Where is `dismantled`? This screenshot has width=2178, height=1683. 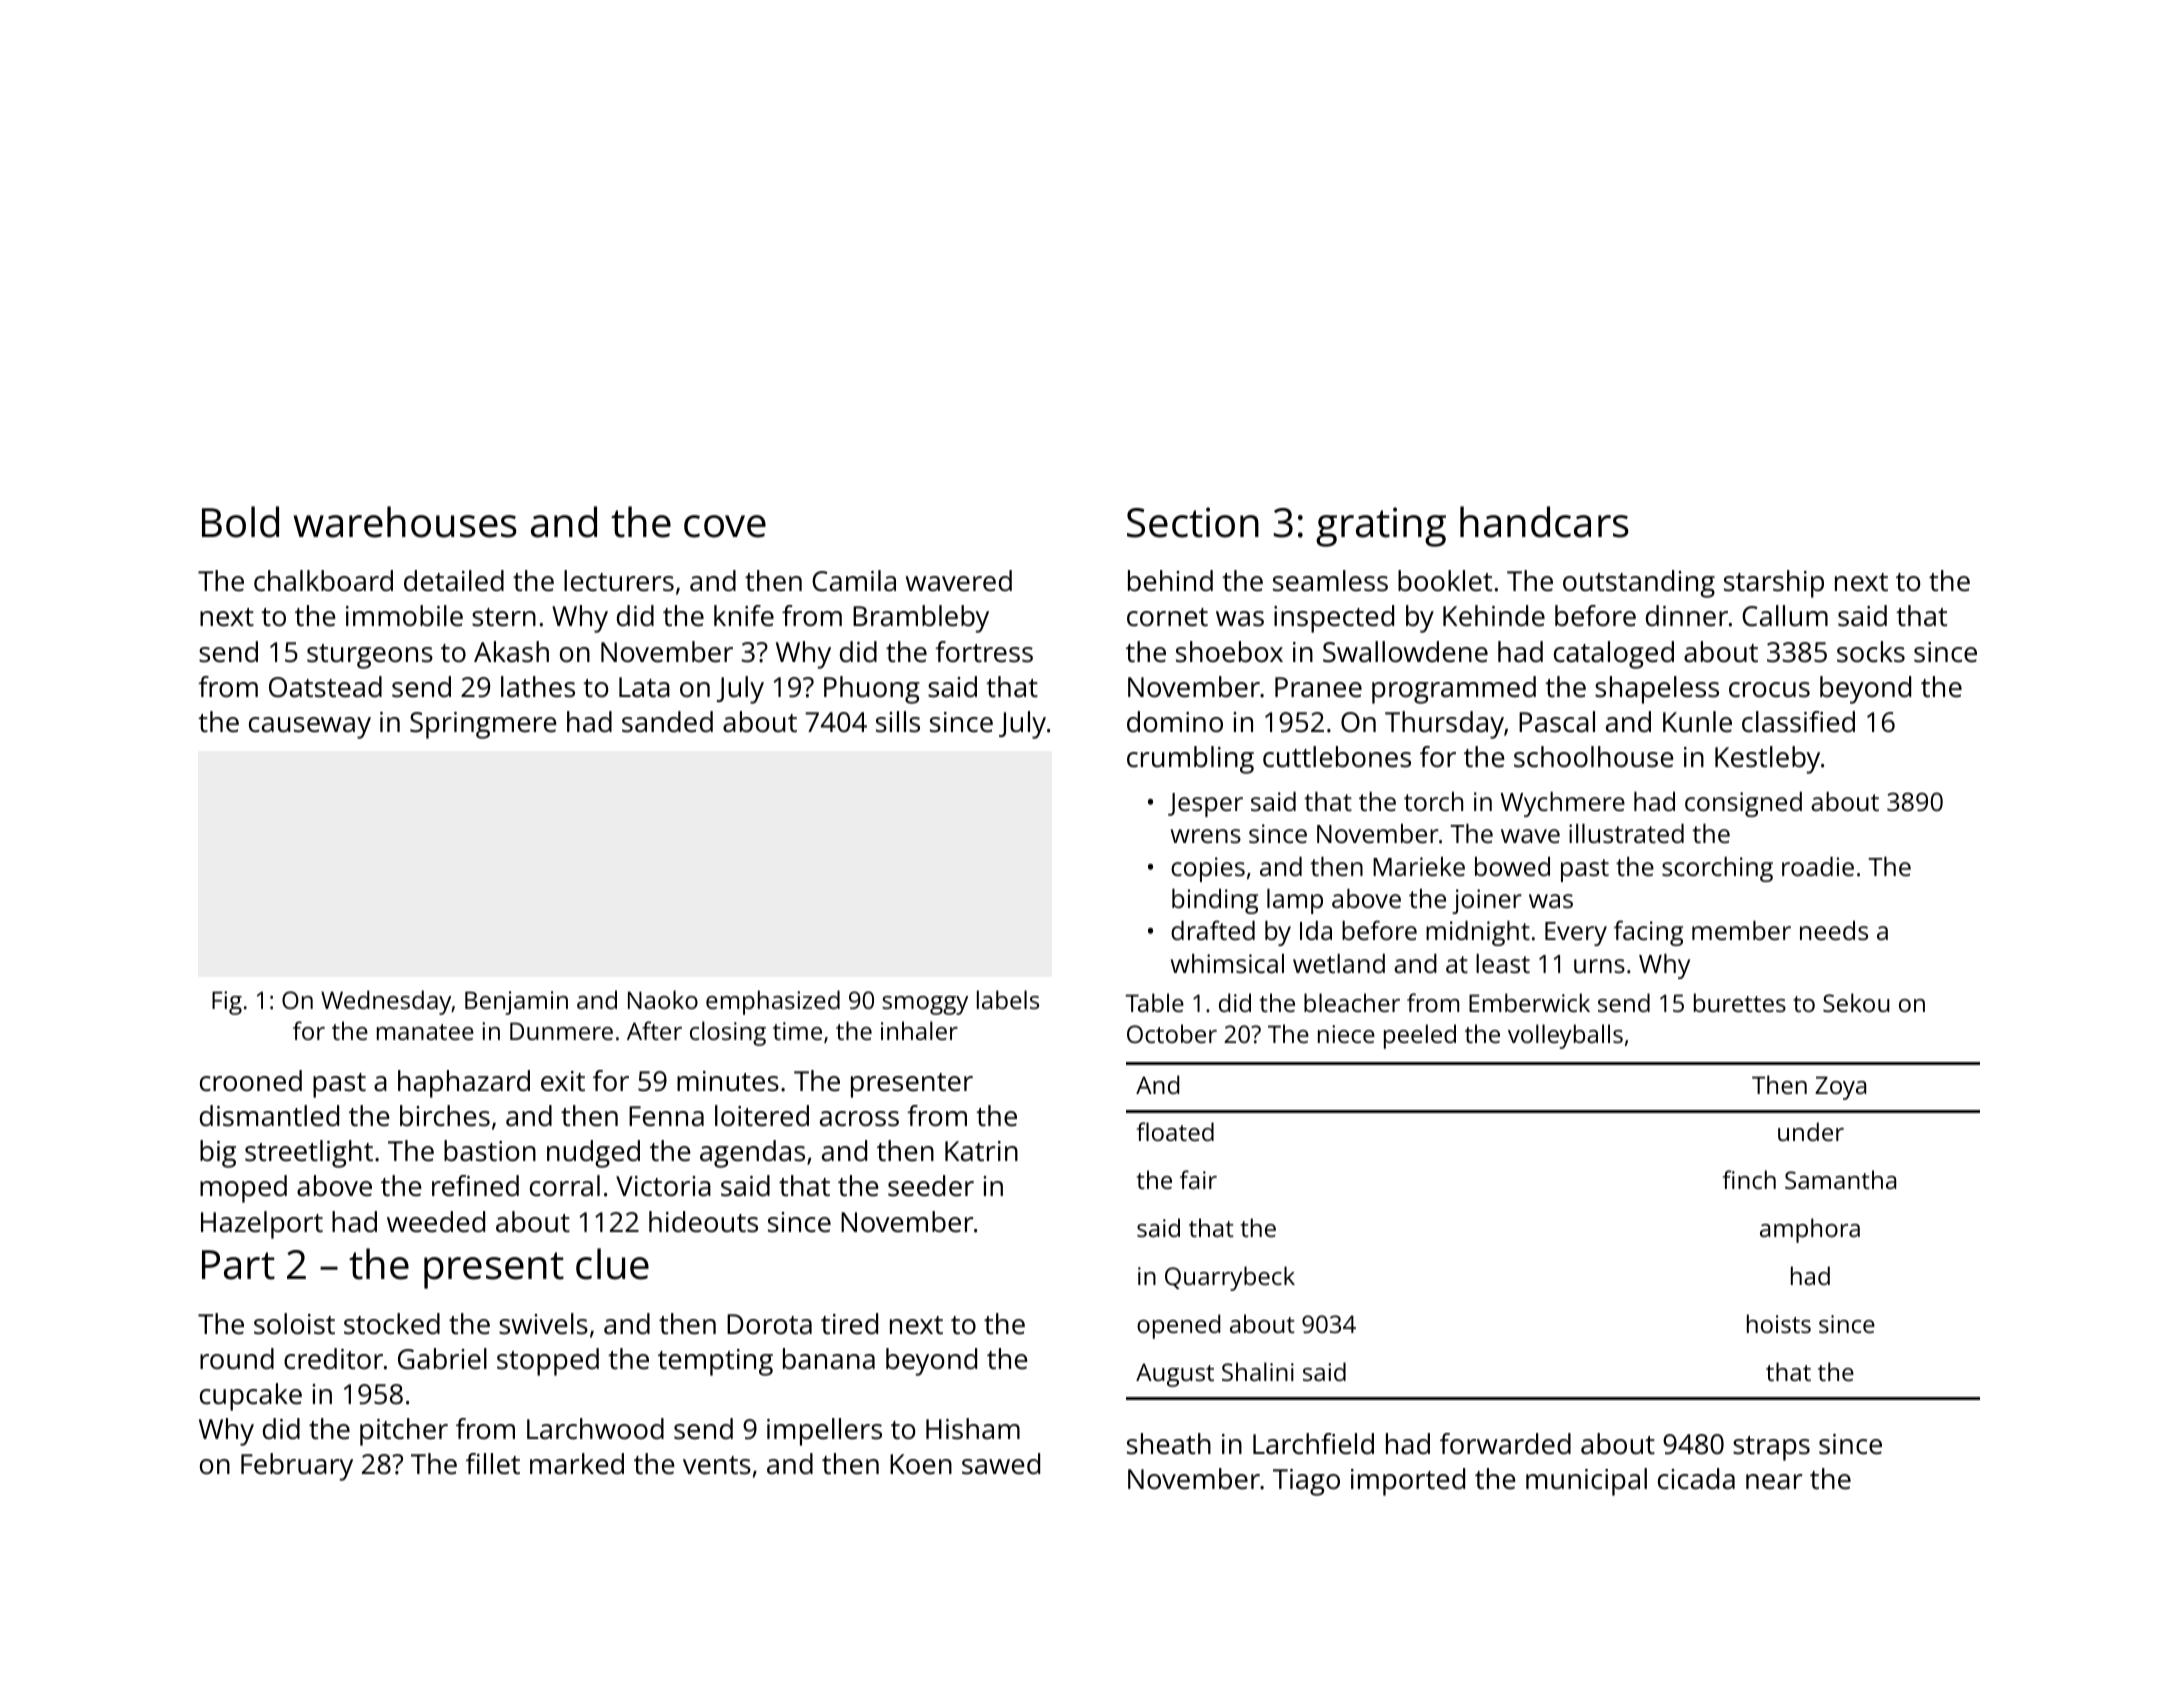
dismantled is located at coordinates (269, 1116).
